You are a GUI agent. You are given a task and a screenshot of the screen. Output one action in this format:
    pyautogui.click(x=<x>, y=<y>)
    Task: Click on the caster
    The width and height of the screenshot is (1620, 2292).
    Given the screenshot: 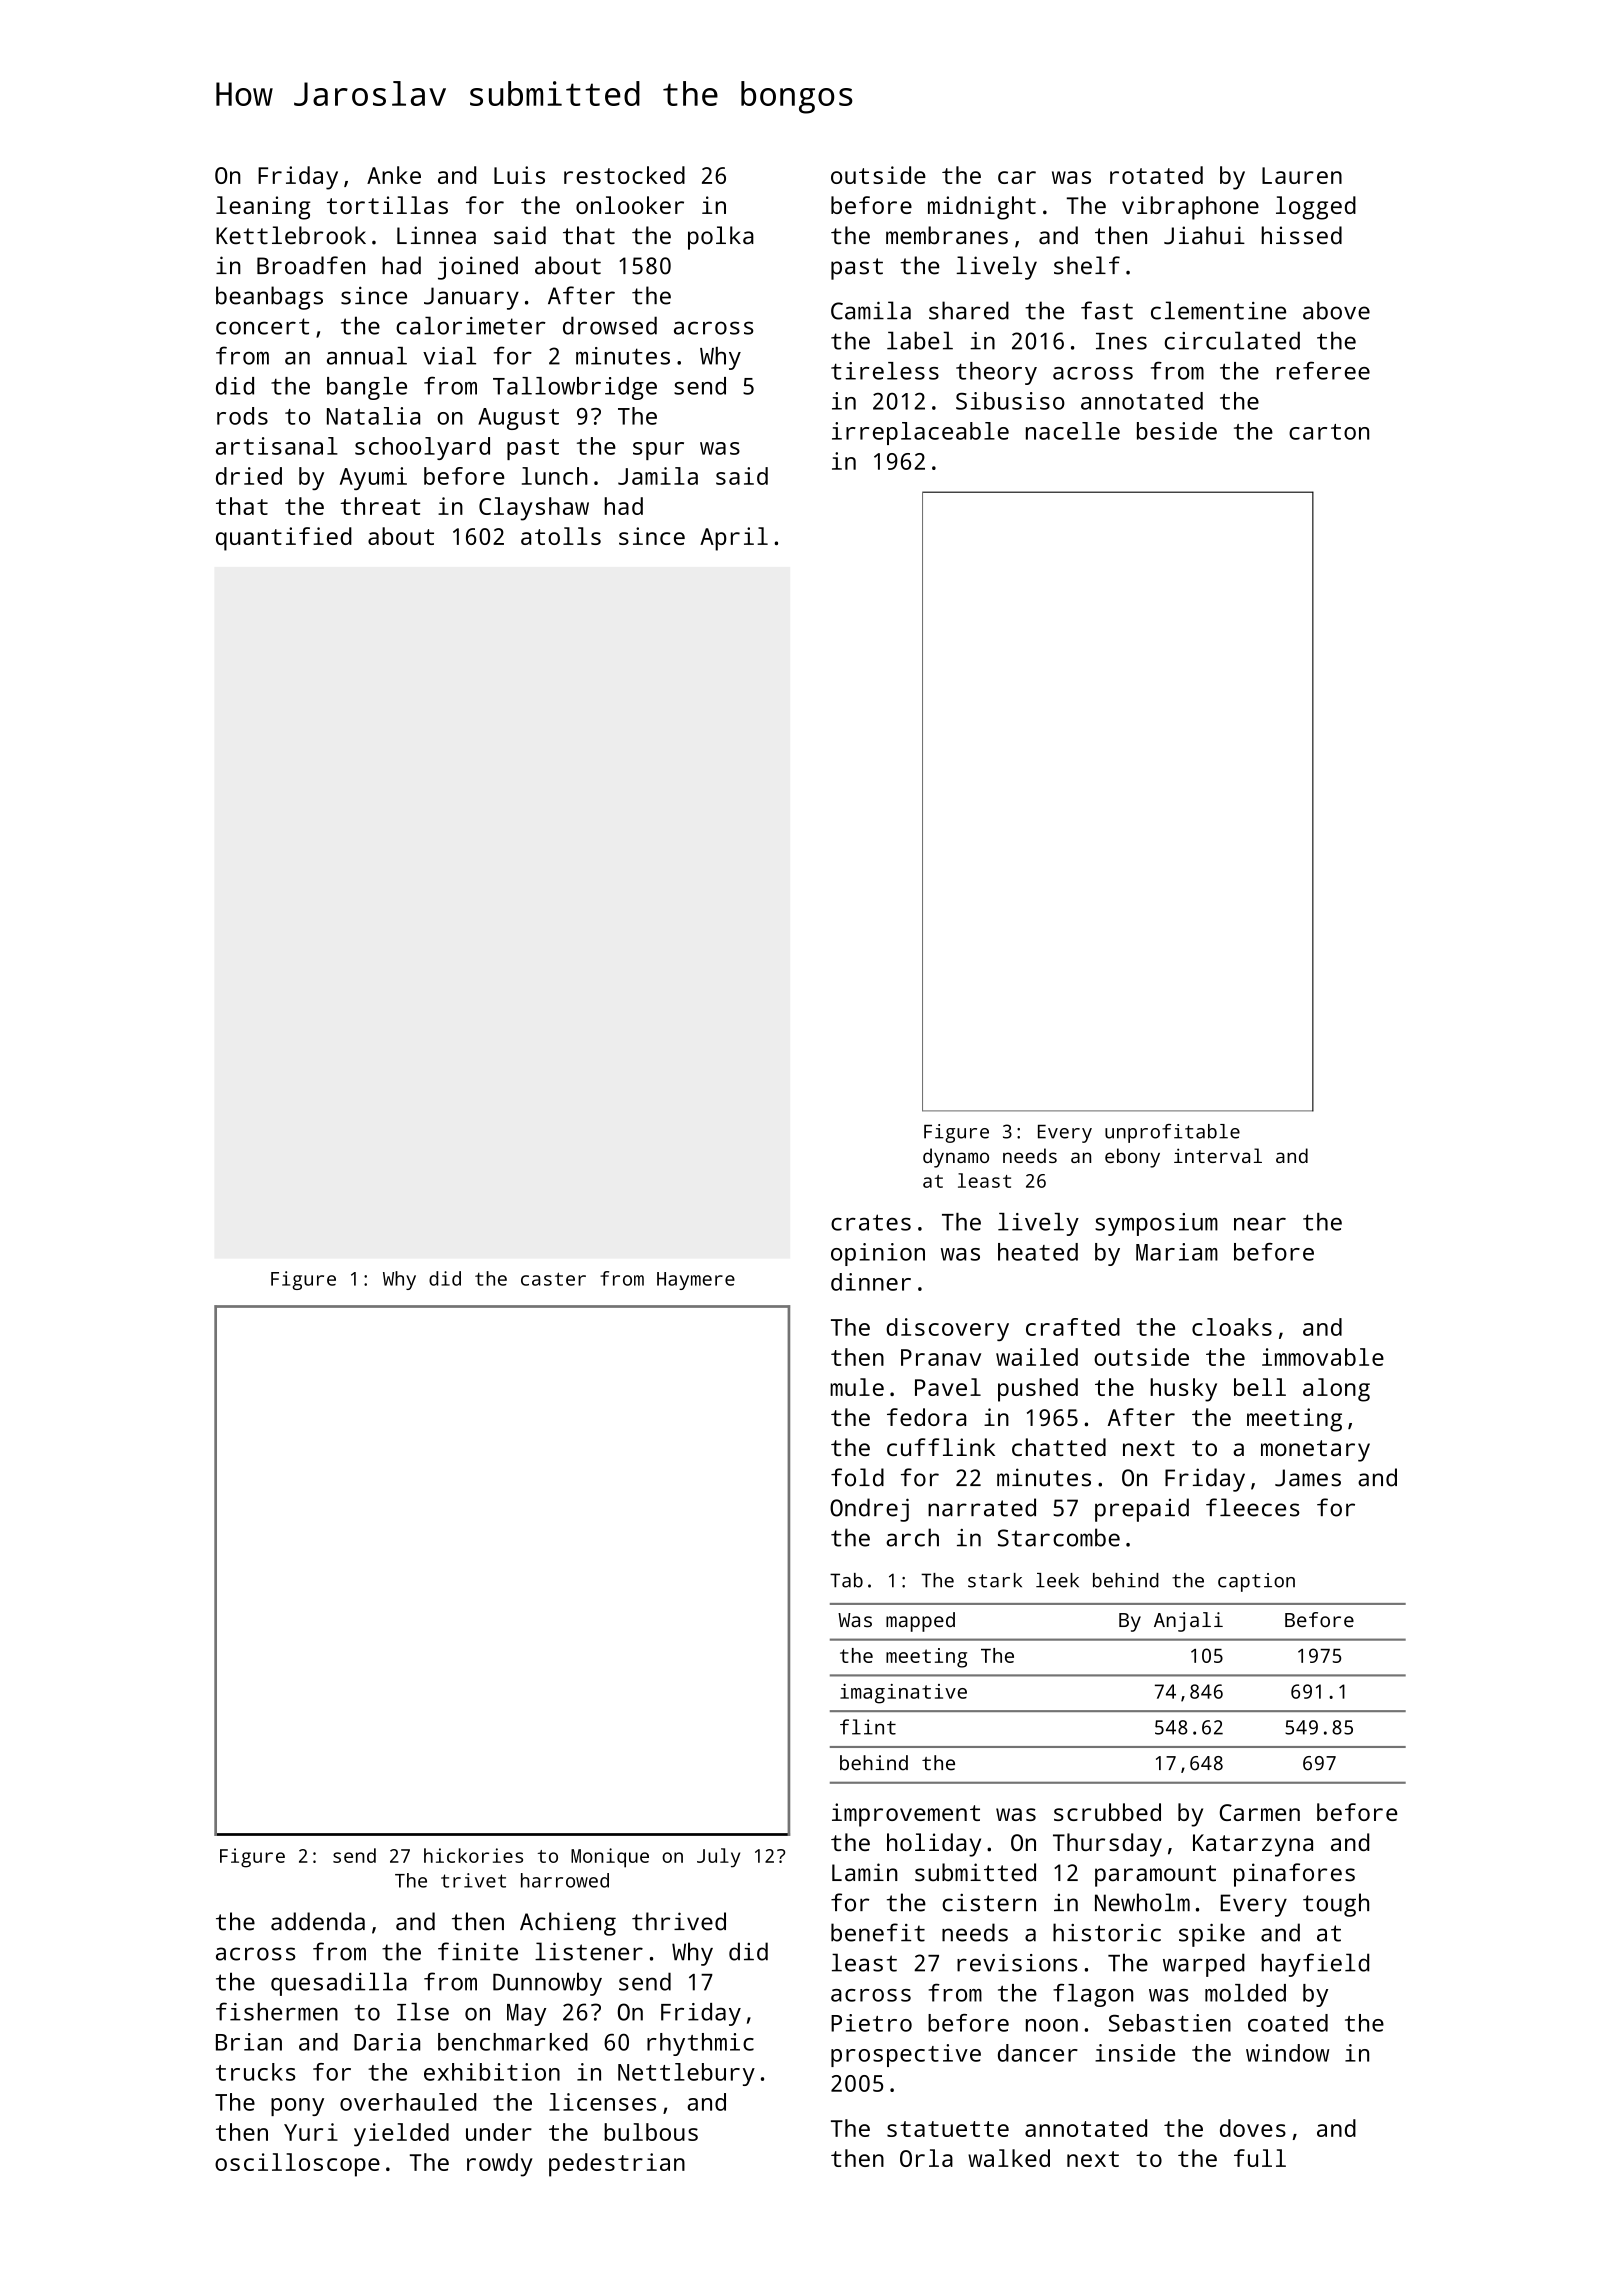 What is the action you would take?
    pyautogui.click(x=553, y=1279)
